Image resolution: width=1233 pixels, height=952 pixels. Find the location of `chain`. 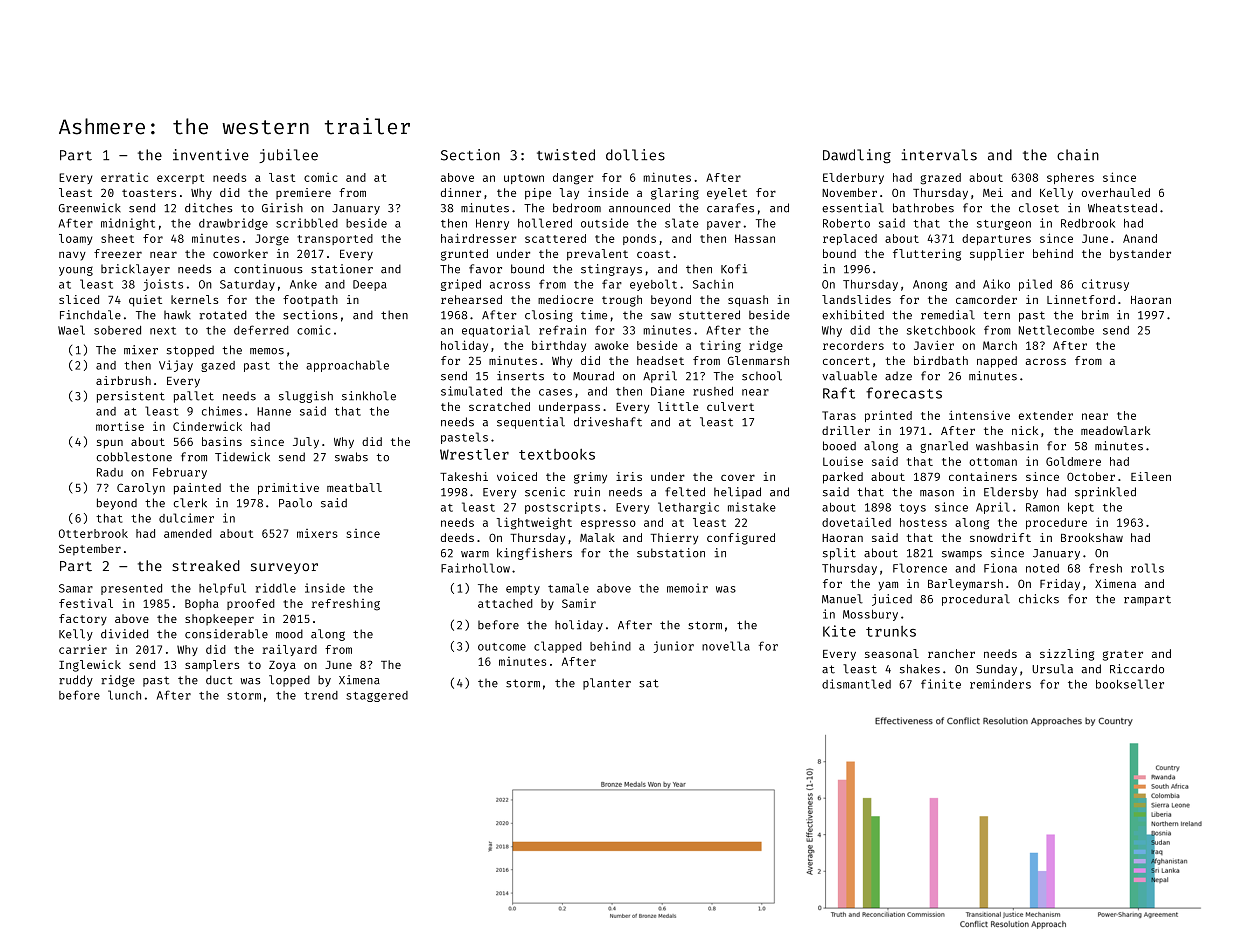

chain is located at coordinates (1078, 155).
